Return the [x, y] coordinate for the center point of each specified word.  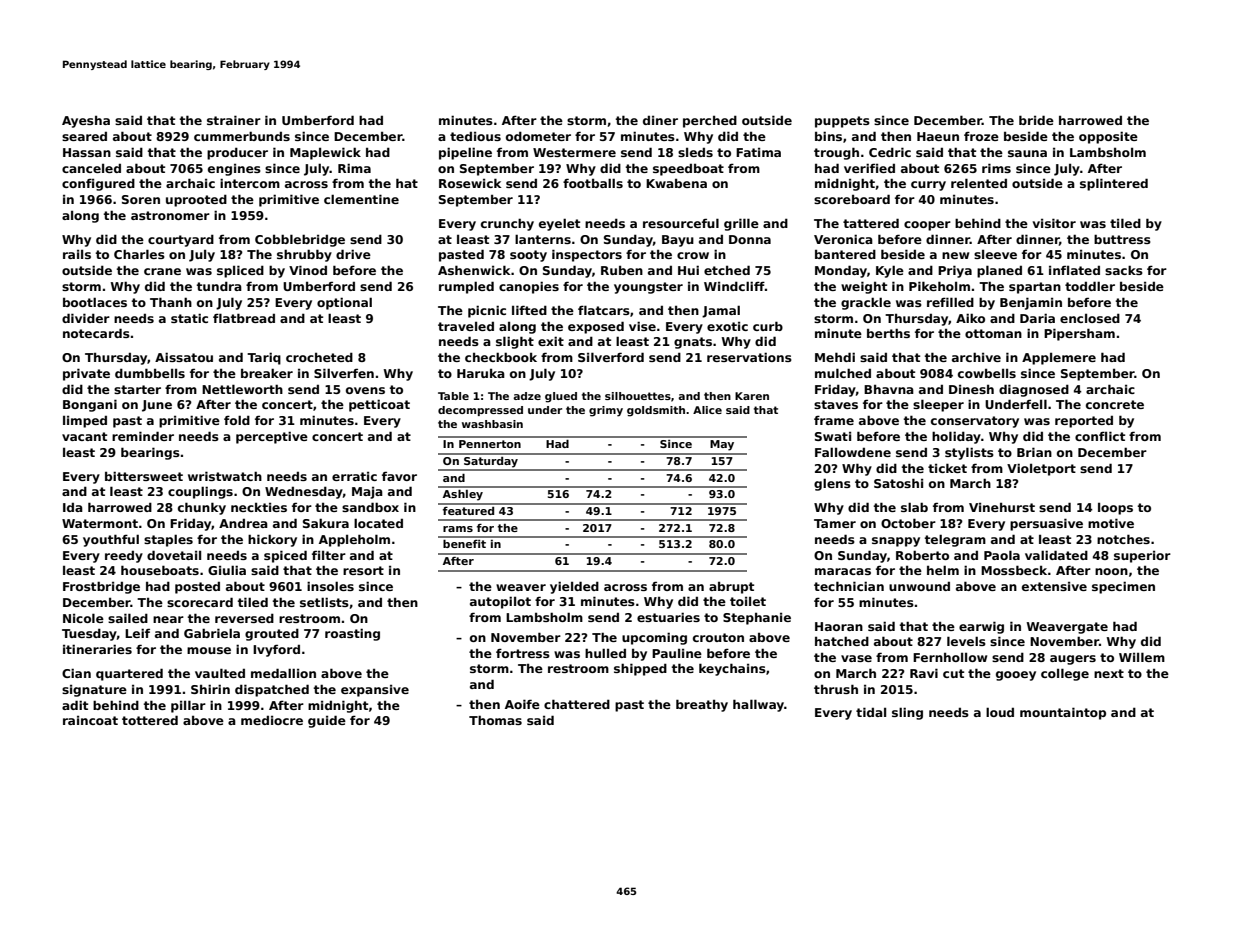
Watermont [100, 523]
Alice [707, 410]
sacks [1124, 270]
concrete [1115, 404]
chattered [577, 704]
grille [741, 224]
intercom [250, 183]
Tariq [264, 358]
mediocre [272, 720]
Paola [1002, 555]
